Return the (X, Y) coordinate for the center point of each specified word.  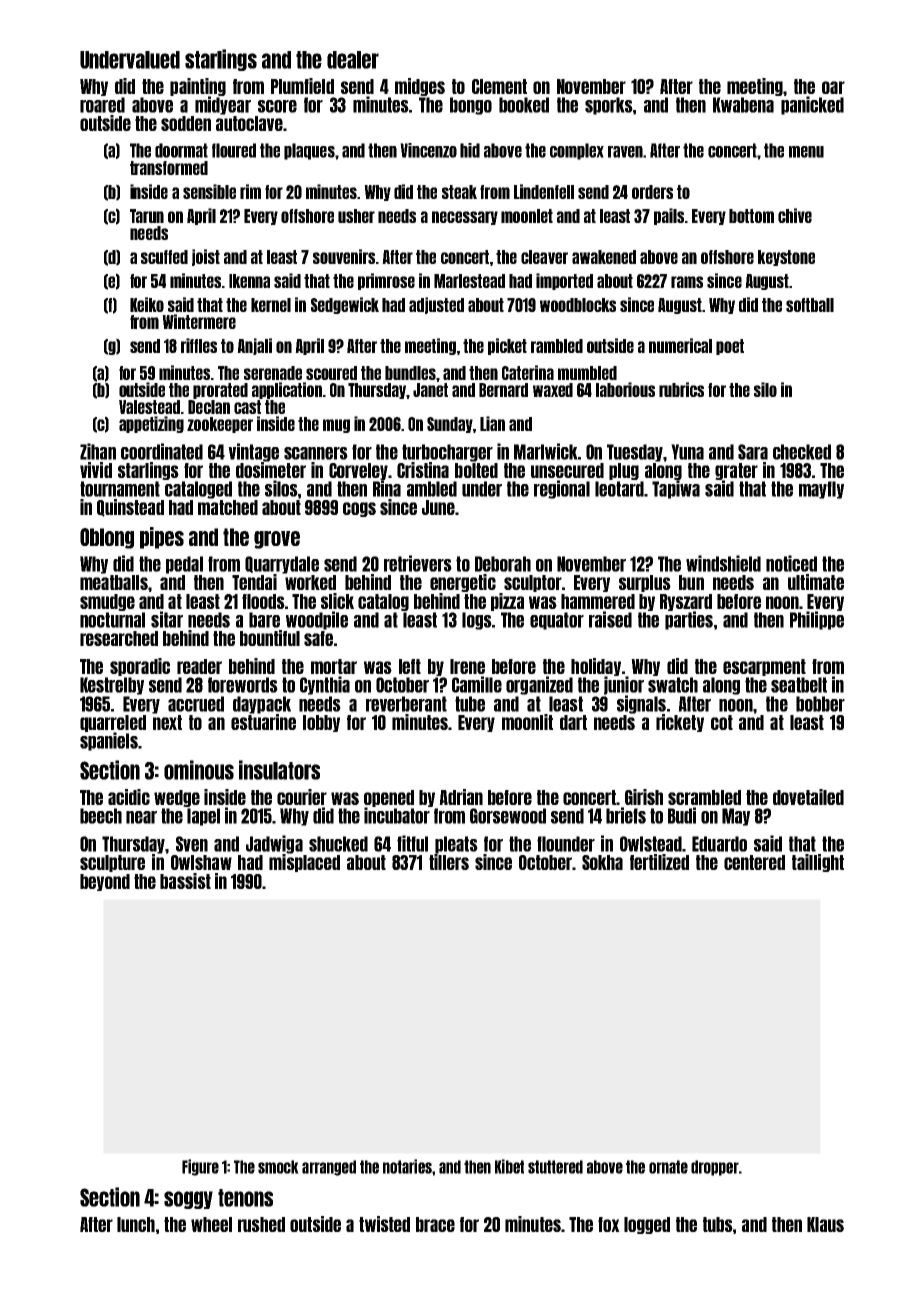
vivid (96, 470)
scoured (331, 373)
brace (435, 1224)
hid (470, 150)
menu (806, 152)
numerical (680, 345)
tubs (718, 1224)
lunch (136, 1224)
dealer (353, 60)
